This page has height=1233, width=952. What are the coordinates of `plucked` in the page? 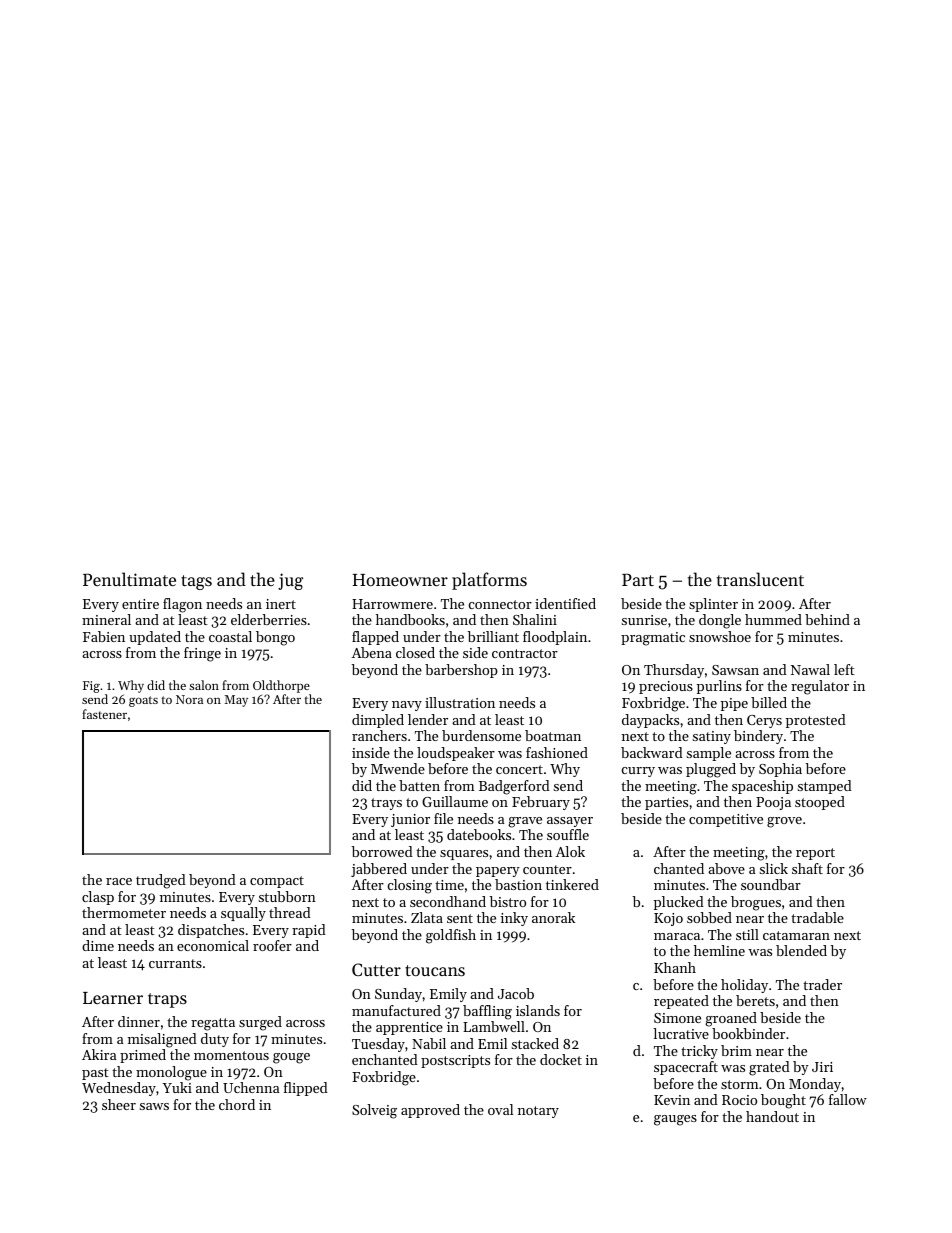 It's located at (679, 903).
